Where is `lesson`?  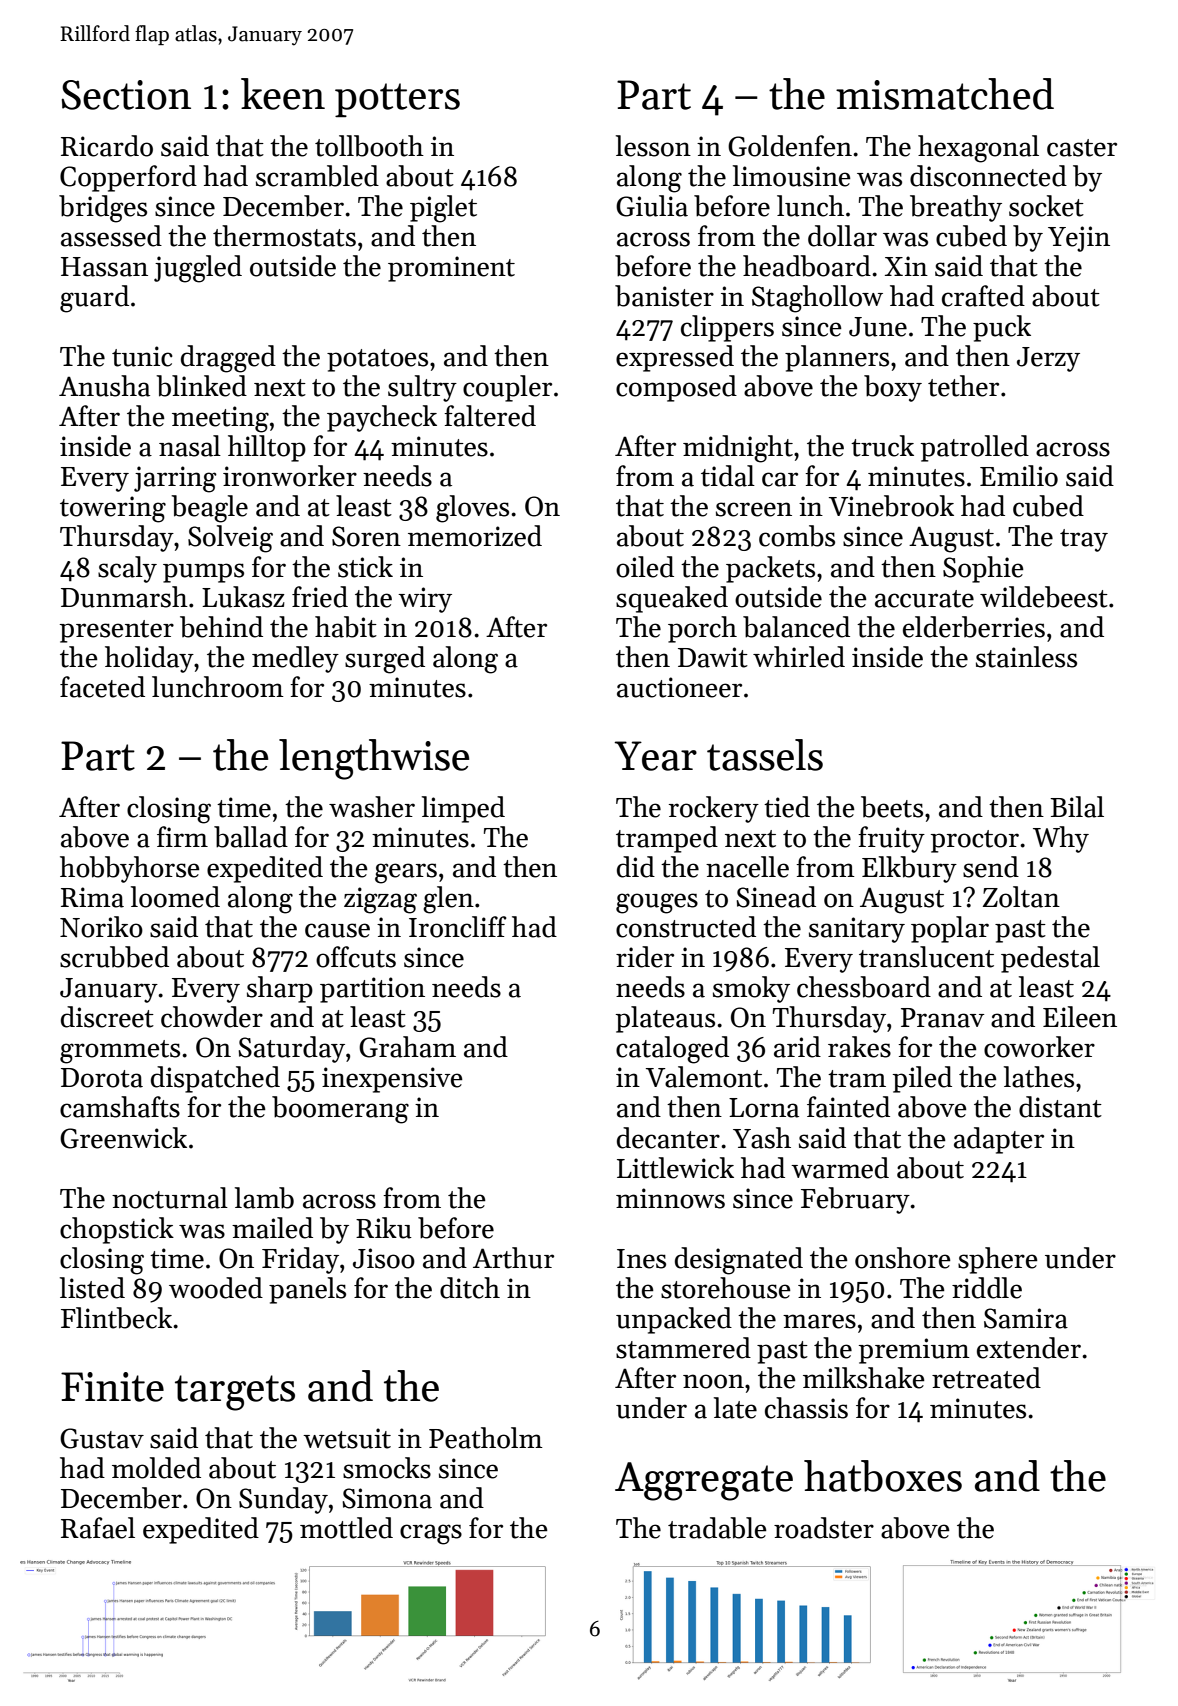
lesson is located at coordinates (653, 146).
